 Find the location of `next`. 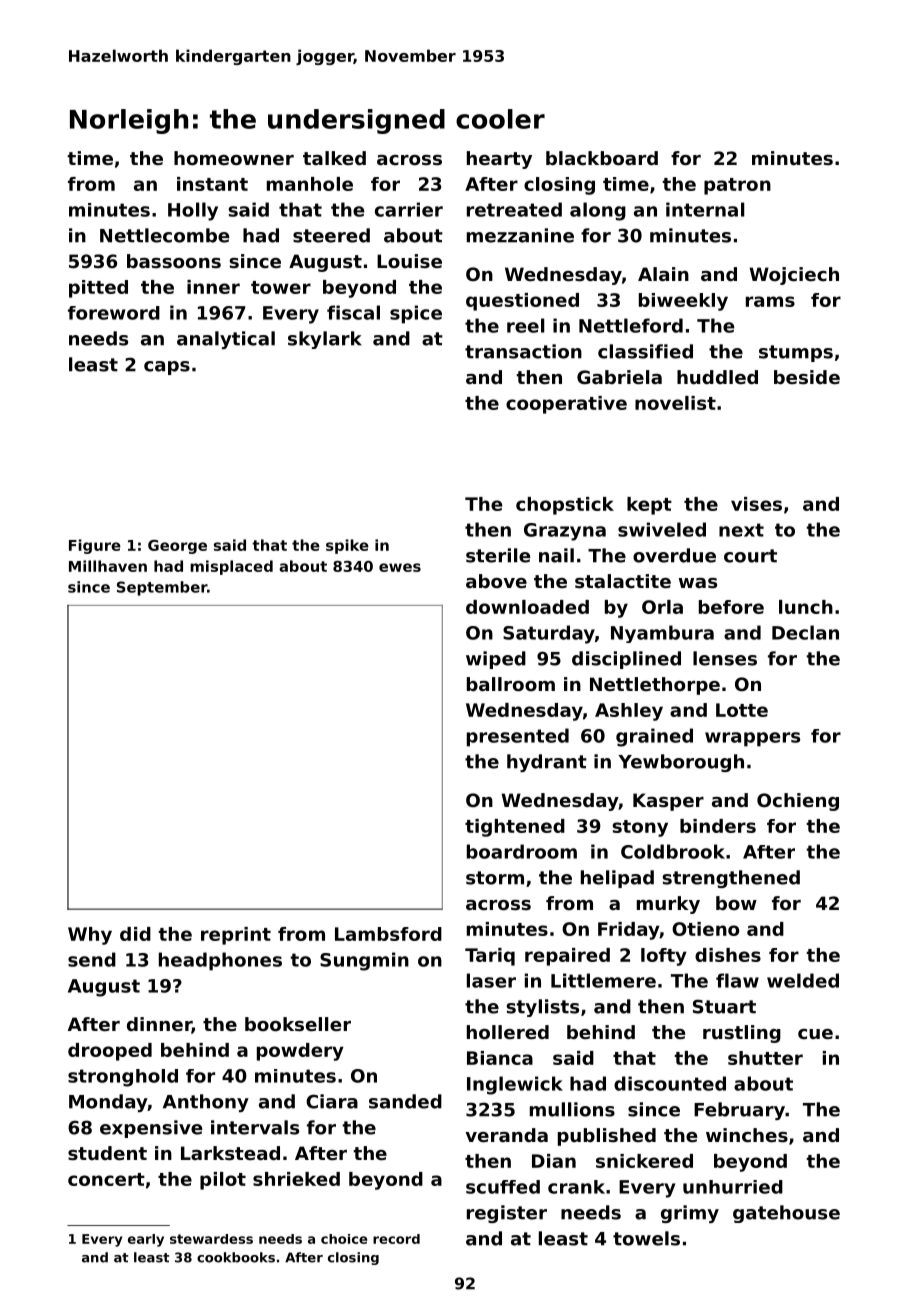

next is located at coordinates (741, 530).
